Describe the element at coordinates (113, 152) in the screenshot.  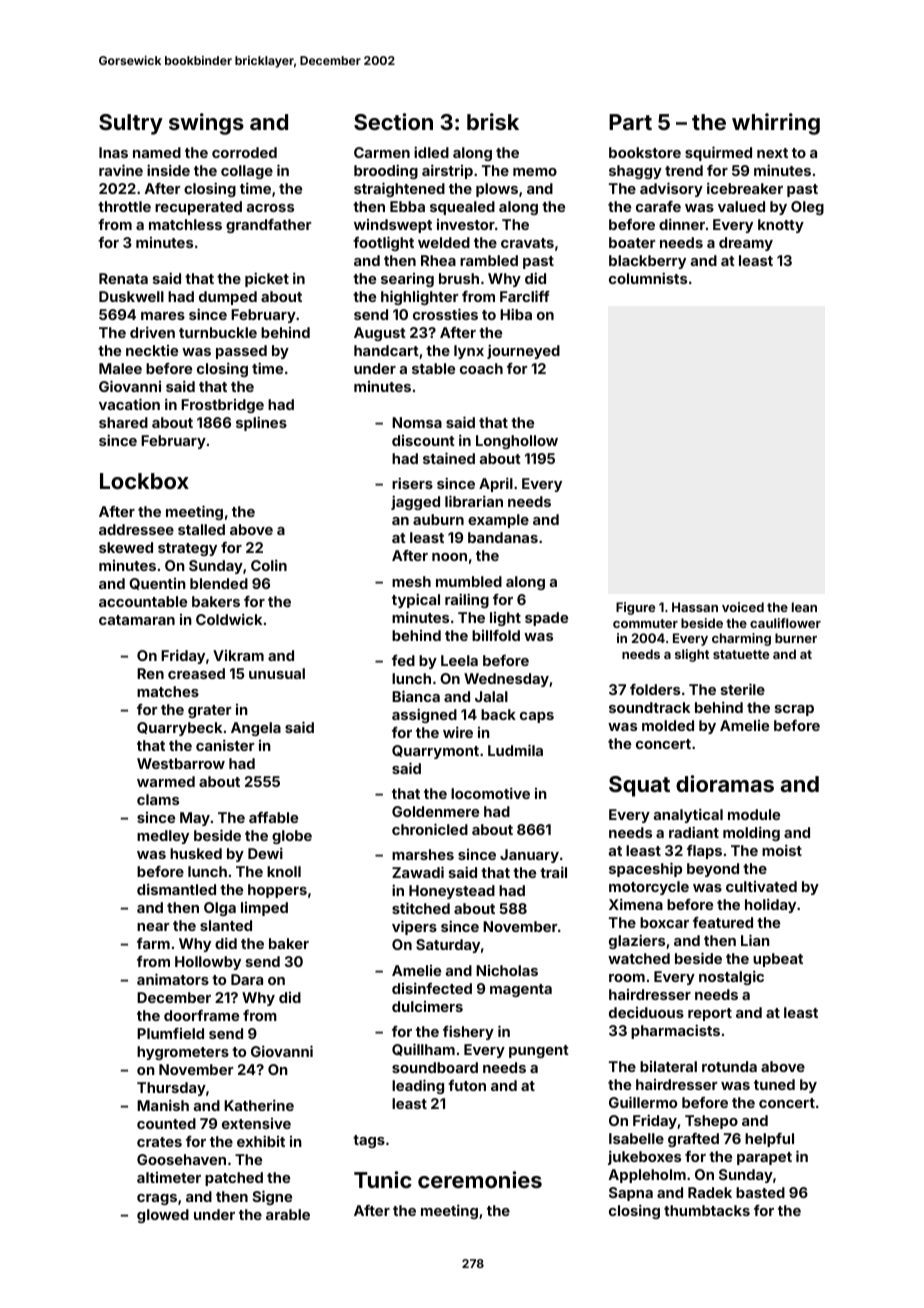
I see `Inas` at that location.
